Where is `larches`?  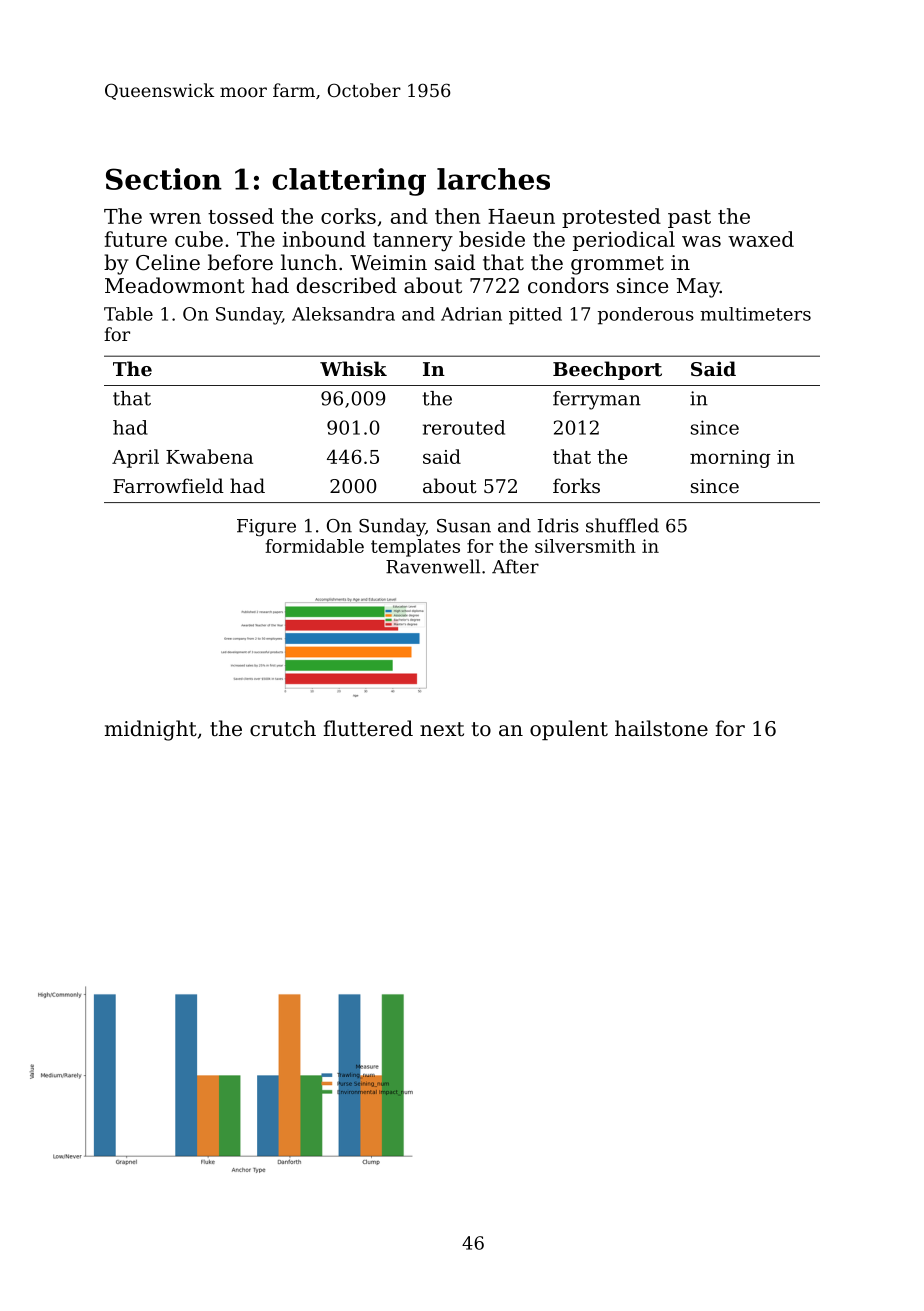 larches is located at coordinates (493, 179).
